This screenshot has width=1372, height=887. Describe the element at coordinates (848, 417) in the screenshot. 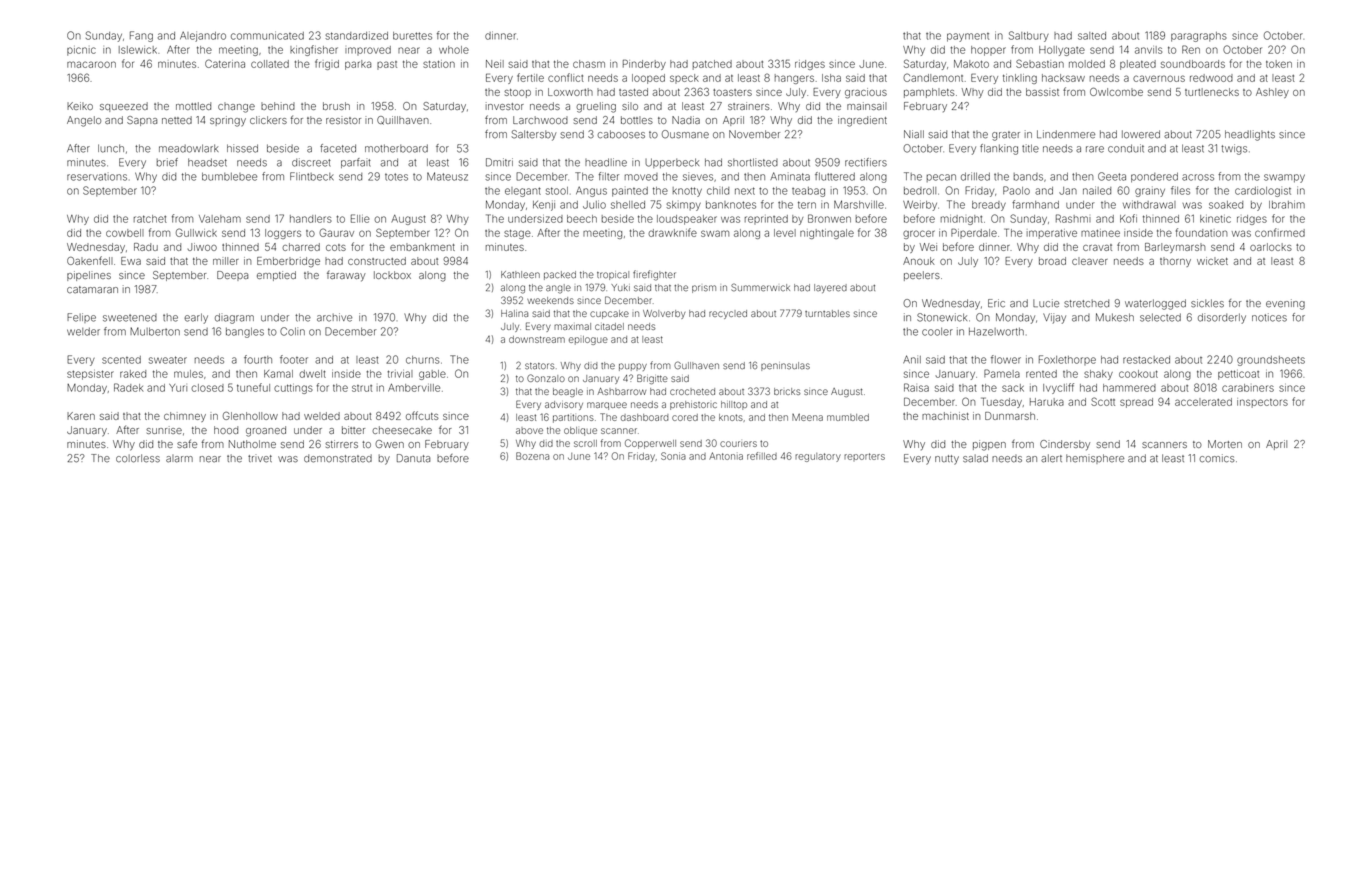

I see `mumbled` at that location.
